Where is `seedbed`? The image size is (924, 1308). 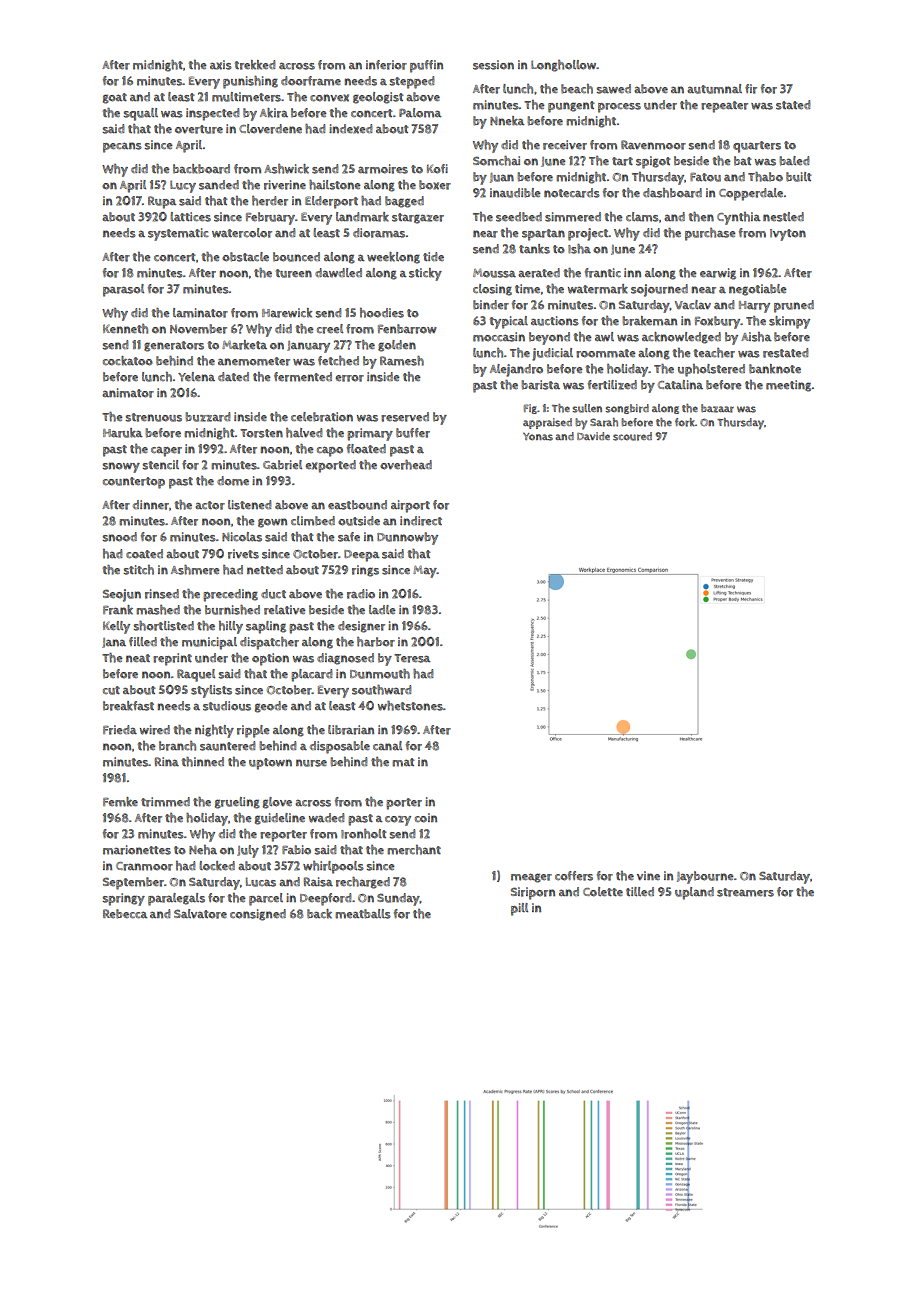
seedbed is located at coordinates (519, 217).
